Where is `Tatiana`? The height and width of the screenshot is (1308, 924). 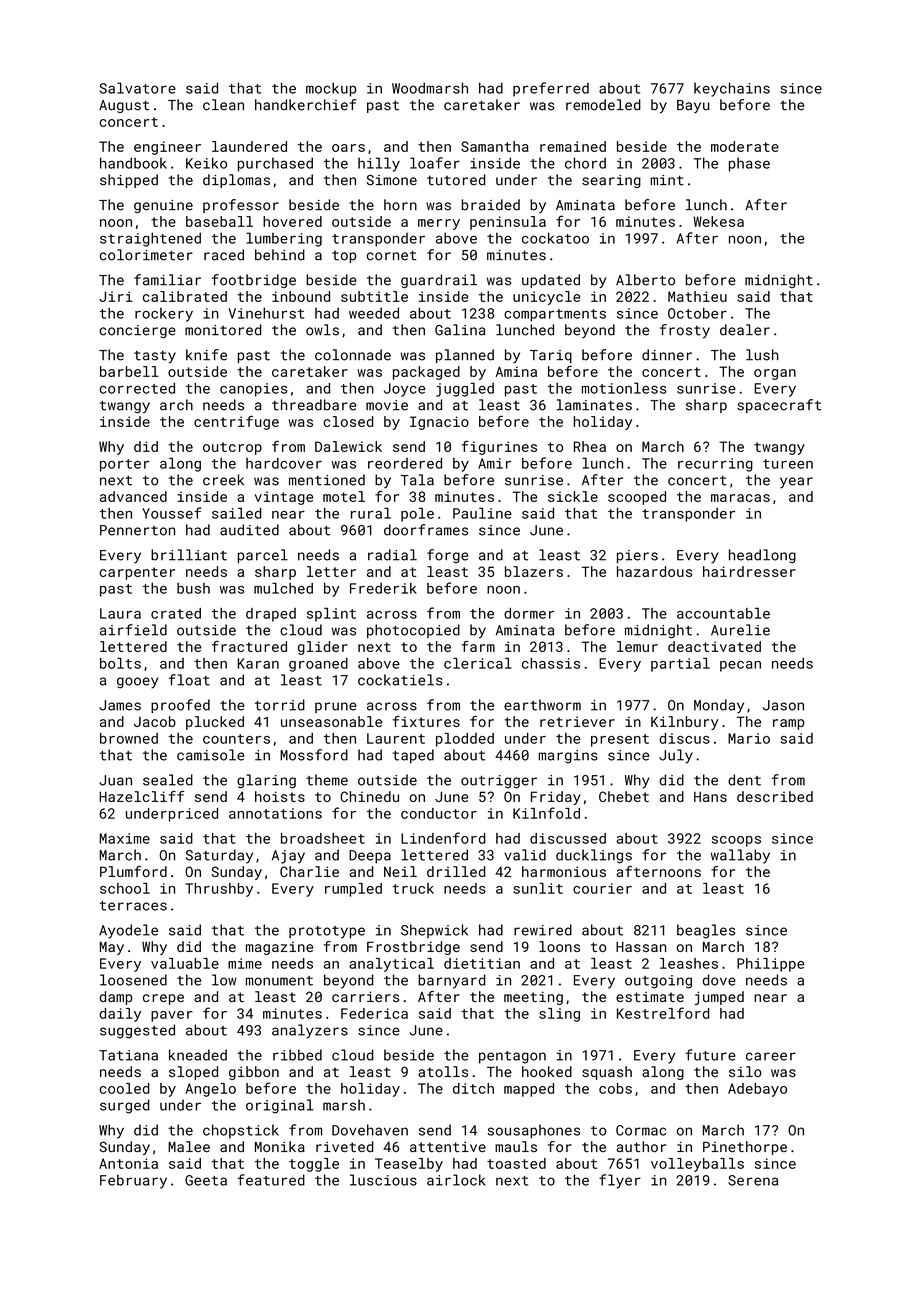 Tatiana is located at coordinates (128, 1055).
